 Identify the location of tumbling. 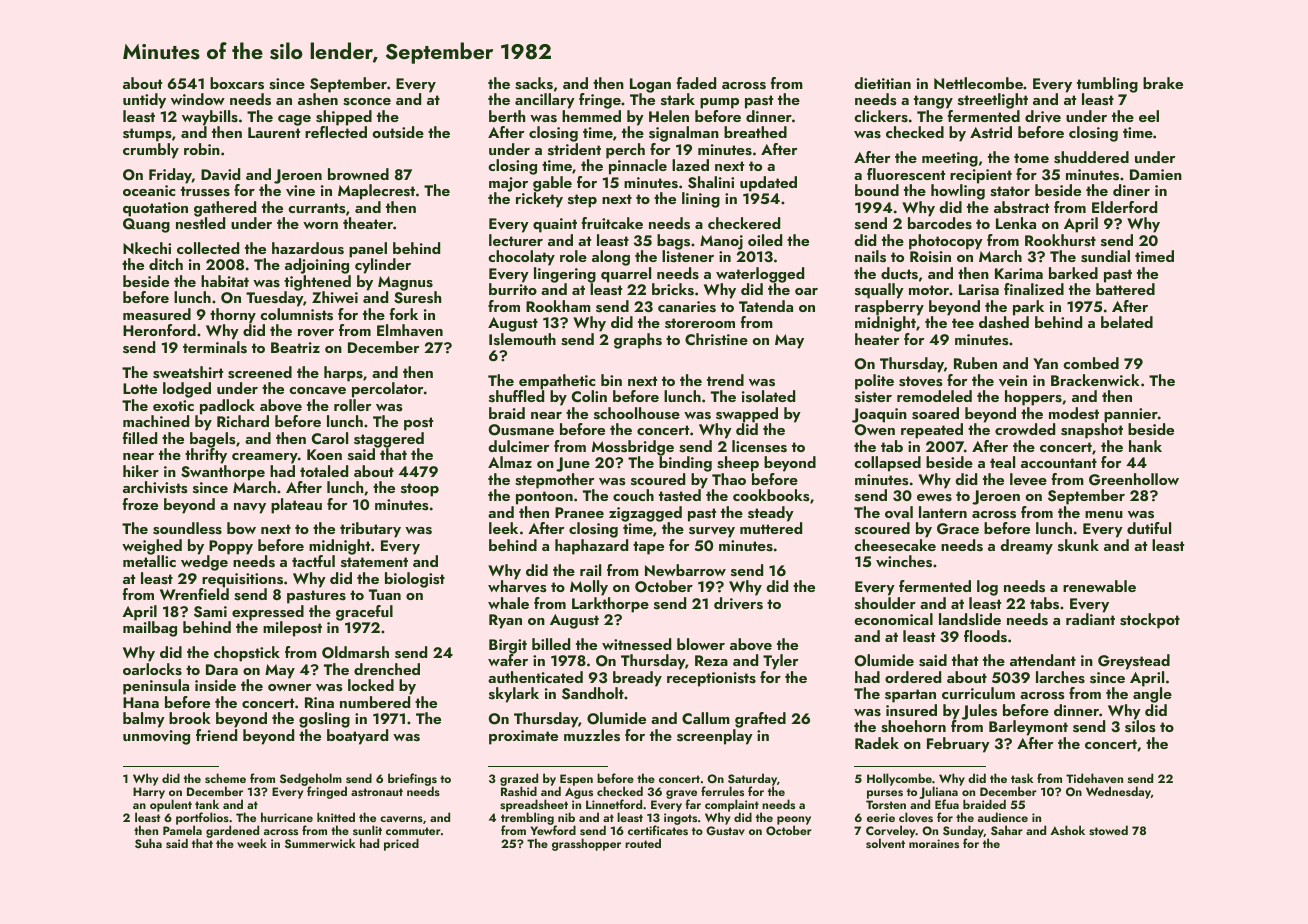
(1107, 85).
